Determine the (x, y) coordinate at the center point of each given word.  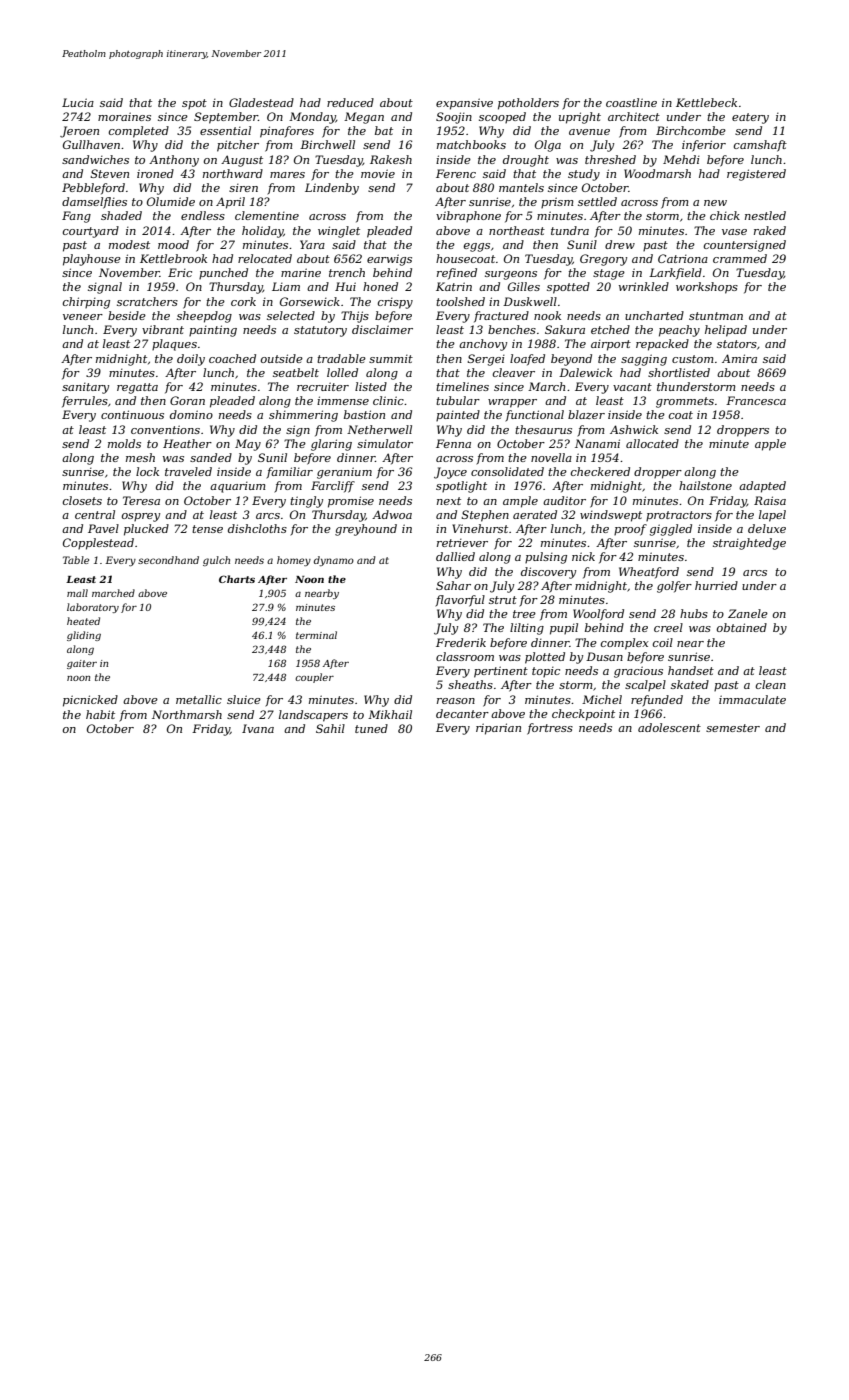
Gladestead (261, 102)
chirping (86, 303)
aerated (535, 514)
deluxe (767, 528)
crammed (740, 258)
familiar (289, 473)
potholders (528, 104)
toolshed (460, 301)
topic (546, 672)
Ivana (258, 728)
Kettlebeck (706, 102)
